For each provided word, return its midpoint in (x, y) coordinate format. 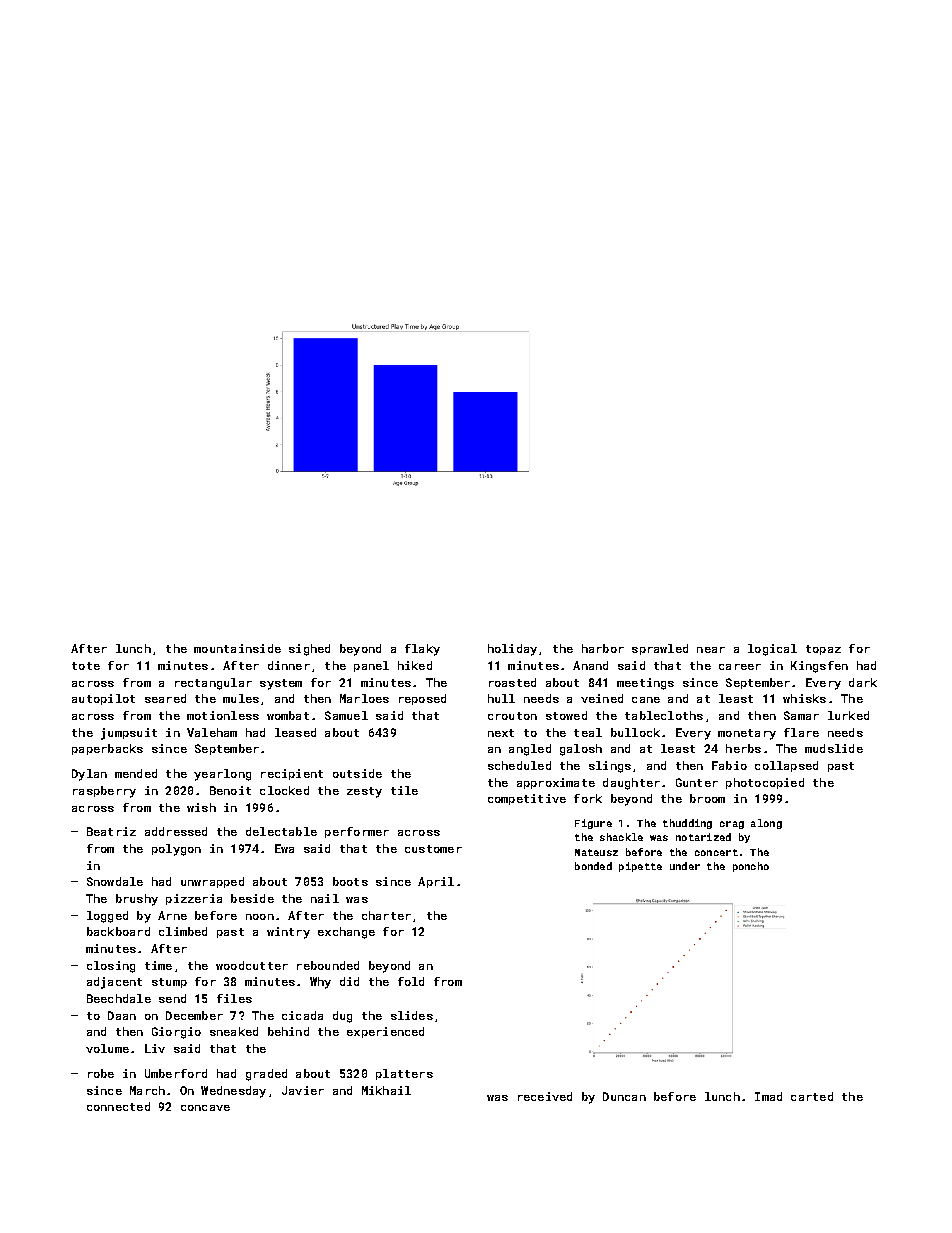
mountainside (237, 648)
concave (205, 1108)
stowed (566, 715)
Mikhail (386, 1090)
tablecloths (664, 715)
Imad (768, 1096)
